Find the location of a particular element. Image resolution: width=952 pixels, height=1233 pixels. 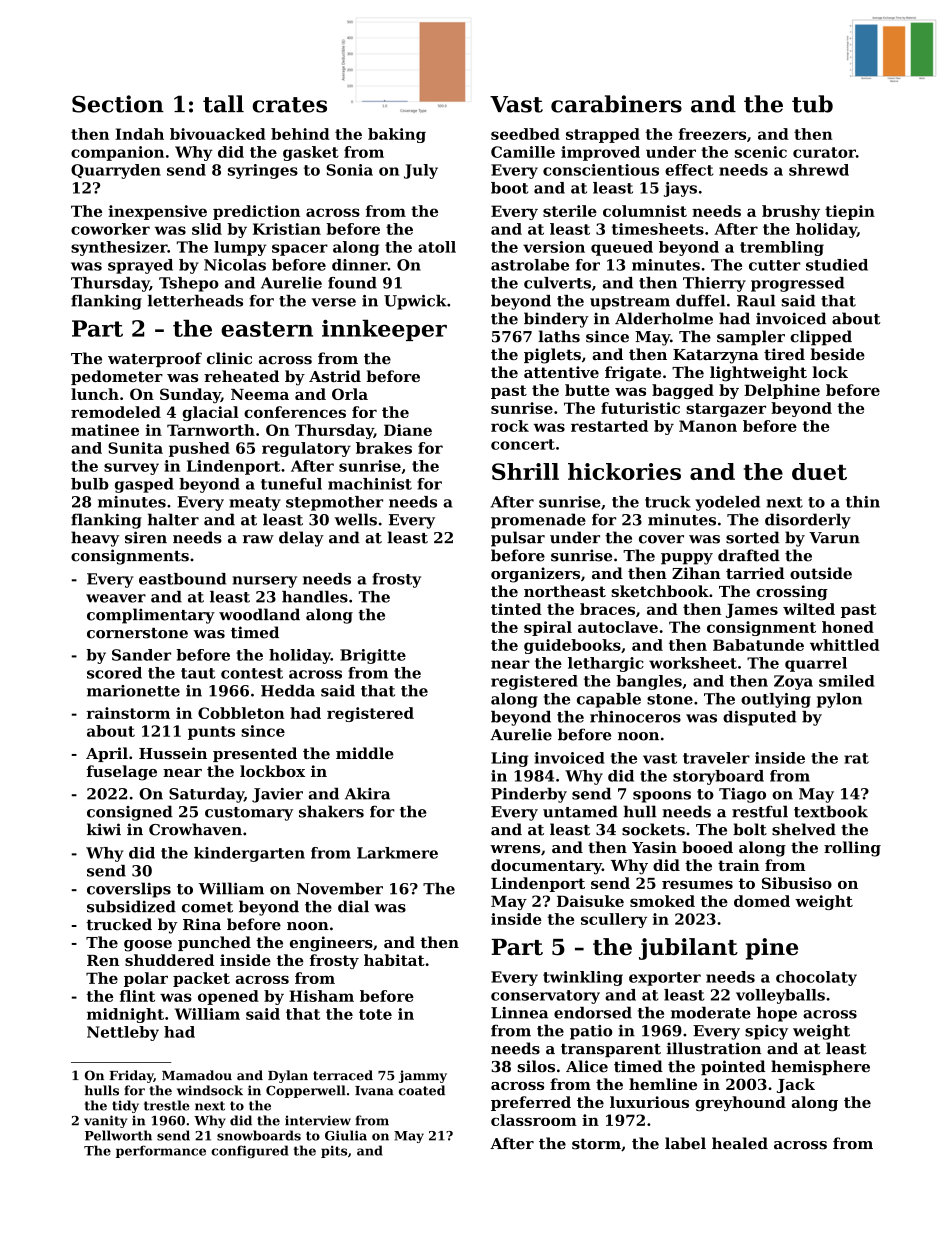

configured is located at coordinates (249, 1151).
